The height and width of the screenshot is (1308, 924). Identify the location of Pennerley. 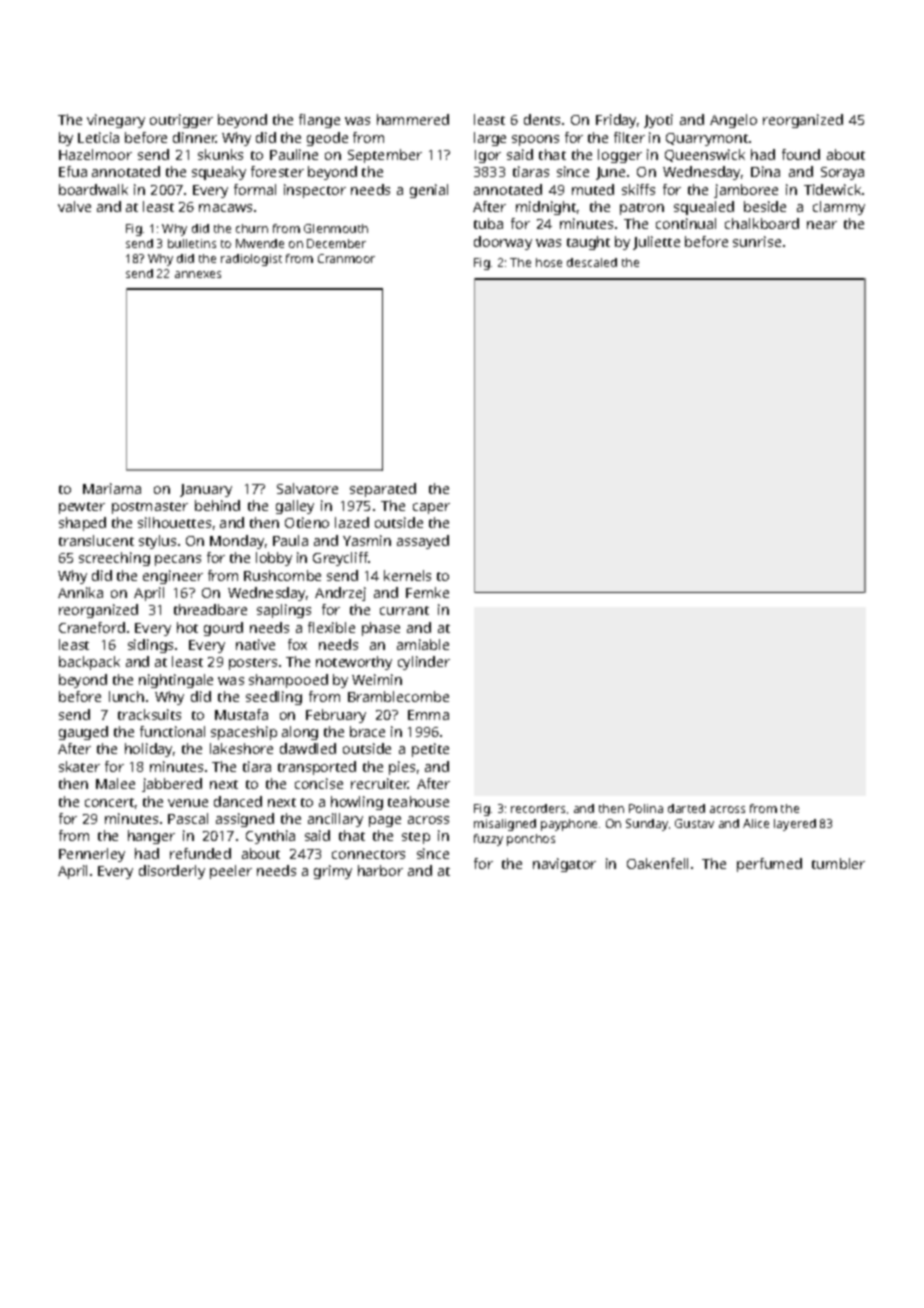
(92, 855).
